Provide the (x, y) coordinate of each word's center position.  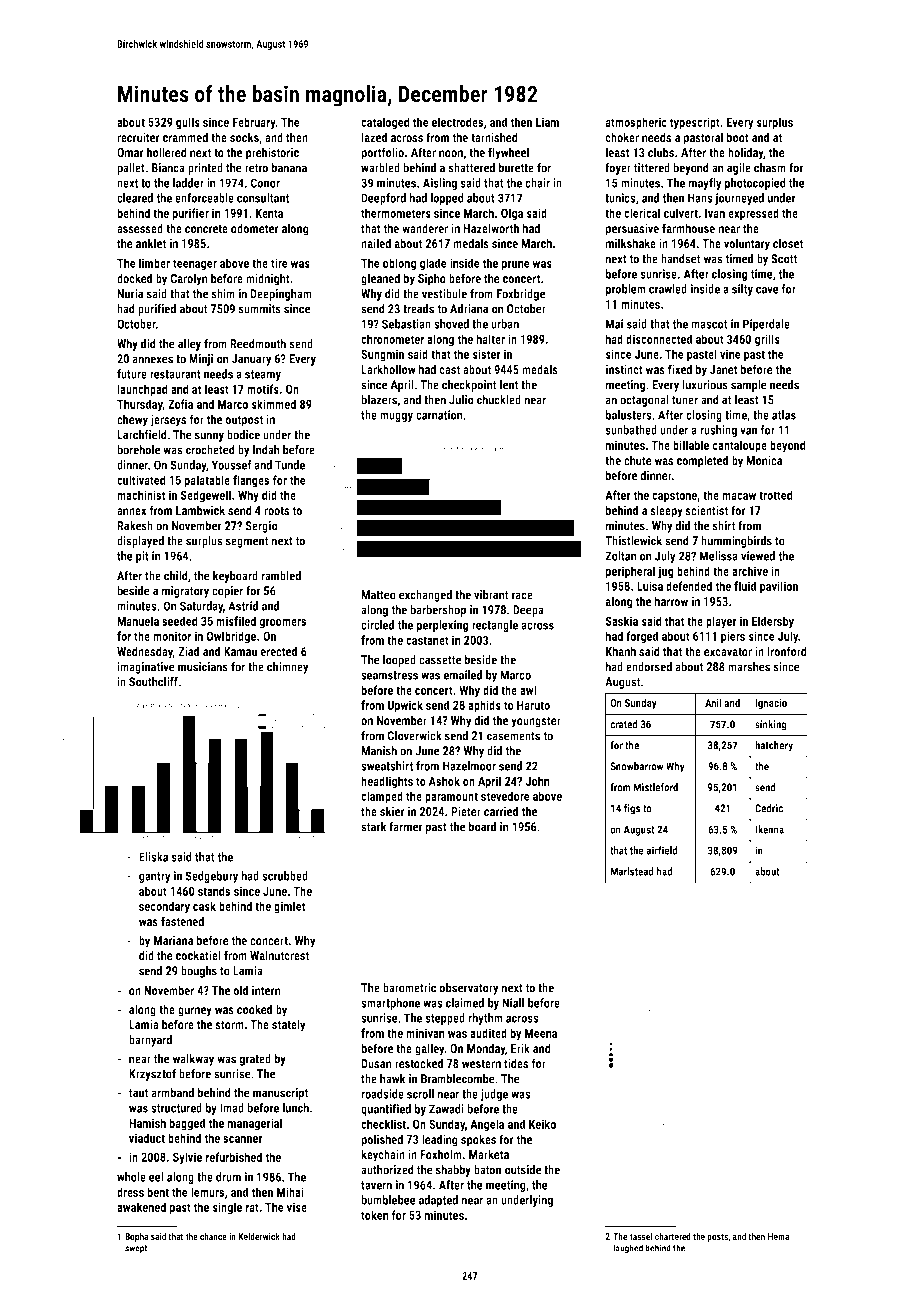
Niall (513, 1003)
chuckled (499, 400)
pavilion (779, 587)
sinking (771, 725)
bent (158, 1192)
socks (244, 137)
